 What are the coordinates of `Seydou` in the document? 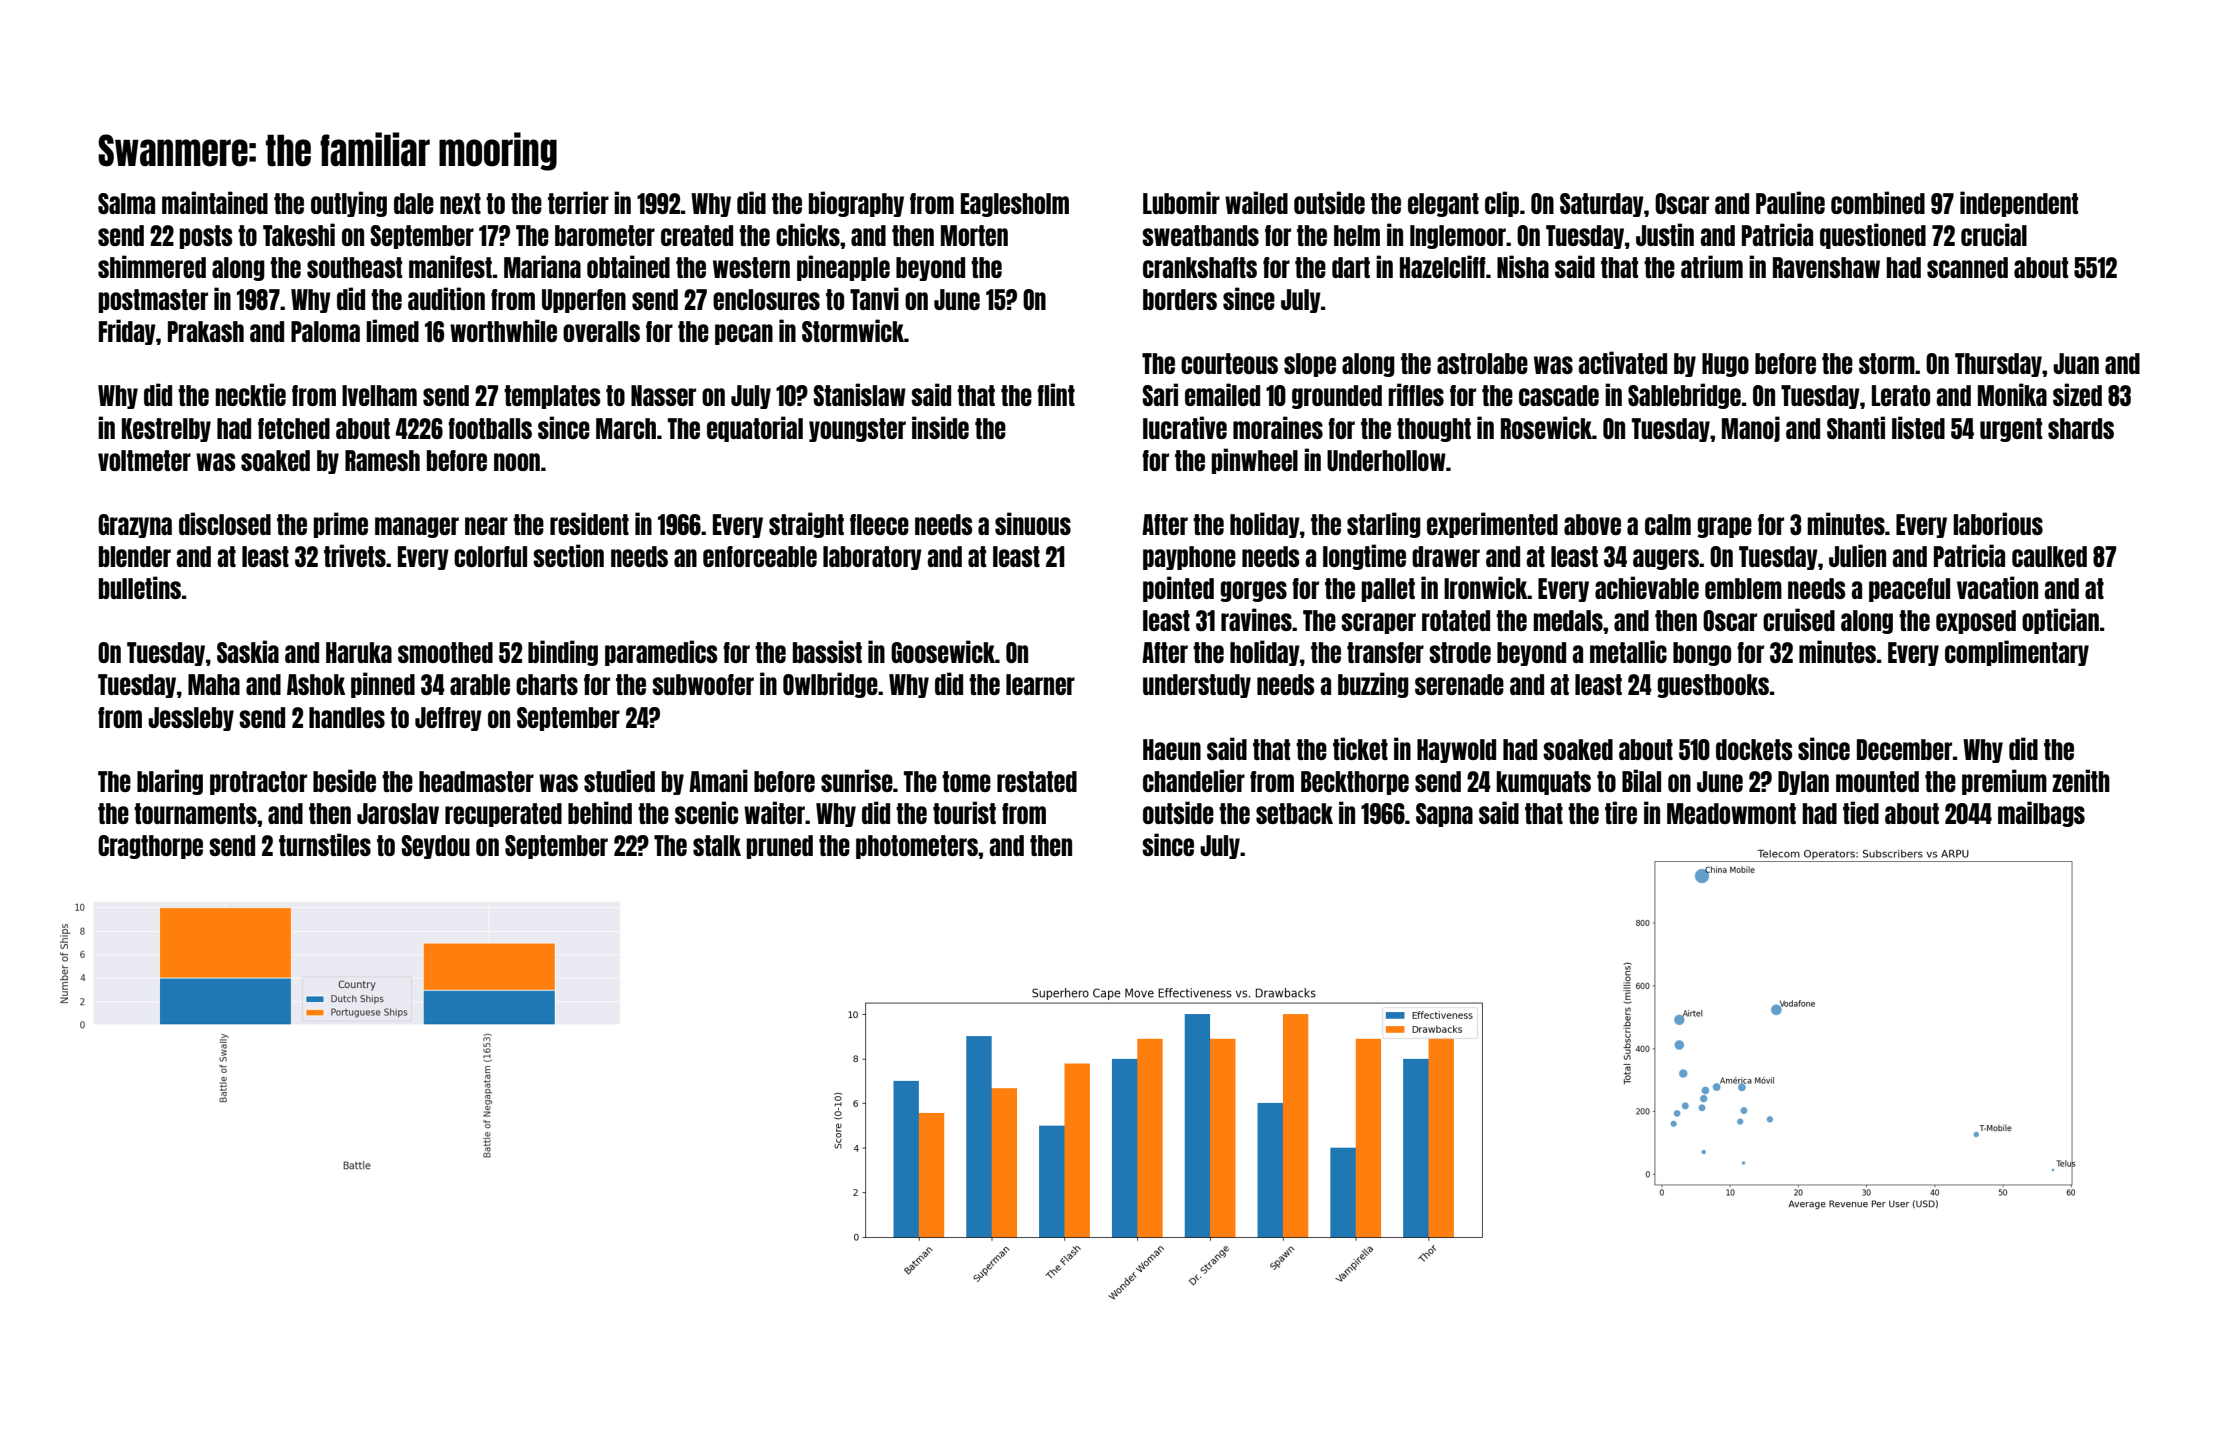 It's located at (435, 847).
